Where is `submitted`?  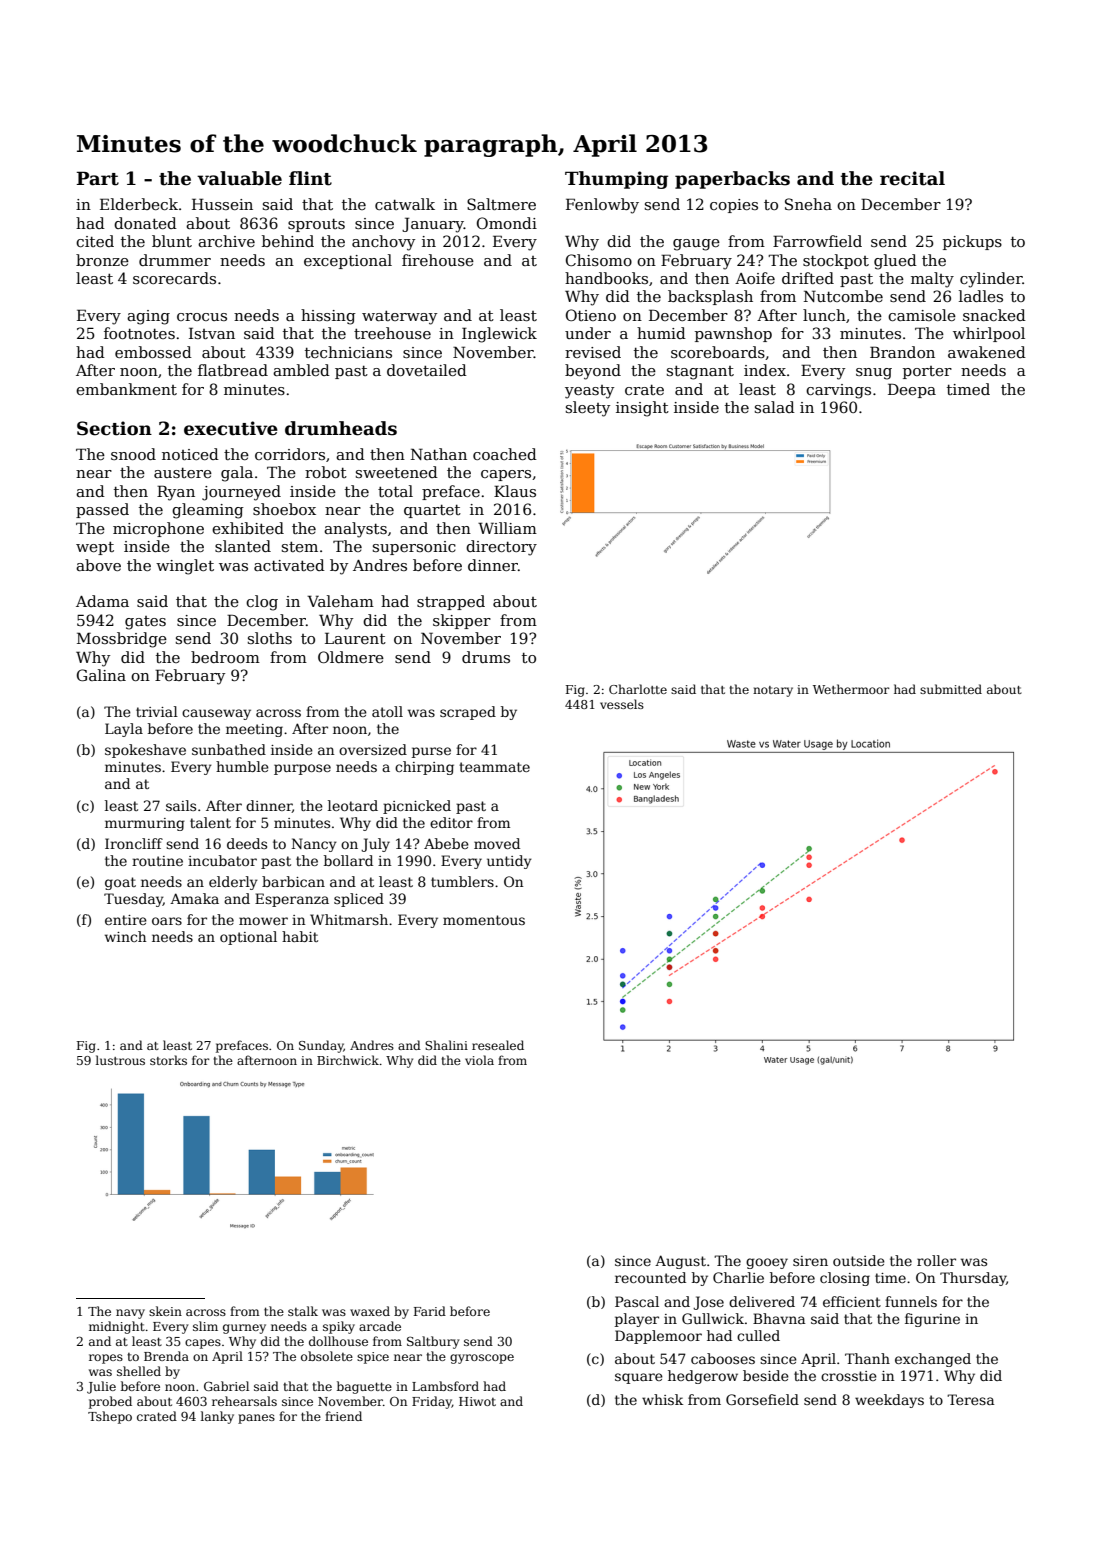 submitted is located at coordinates (951, 689).
